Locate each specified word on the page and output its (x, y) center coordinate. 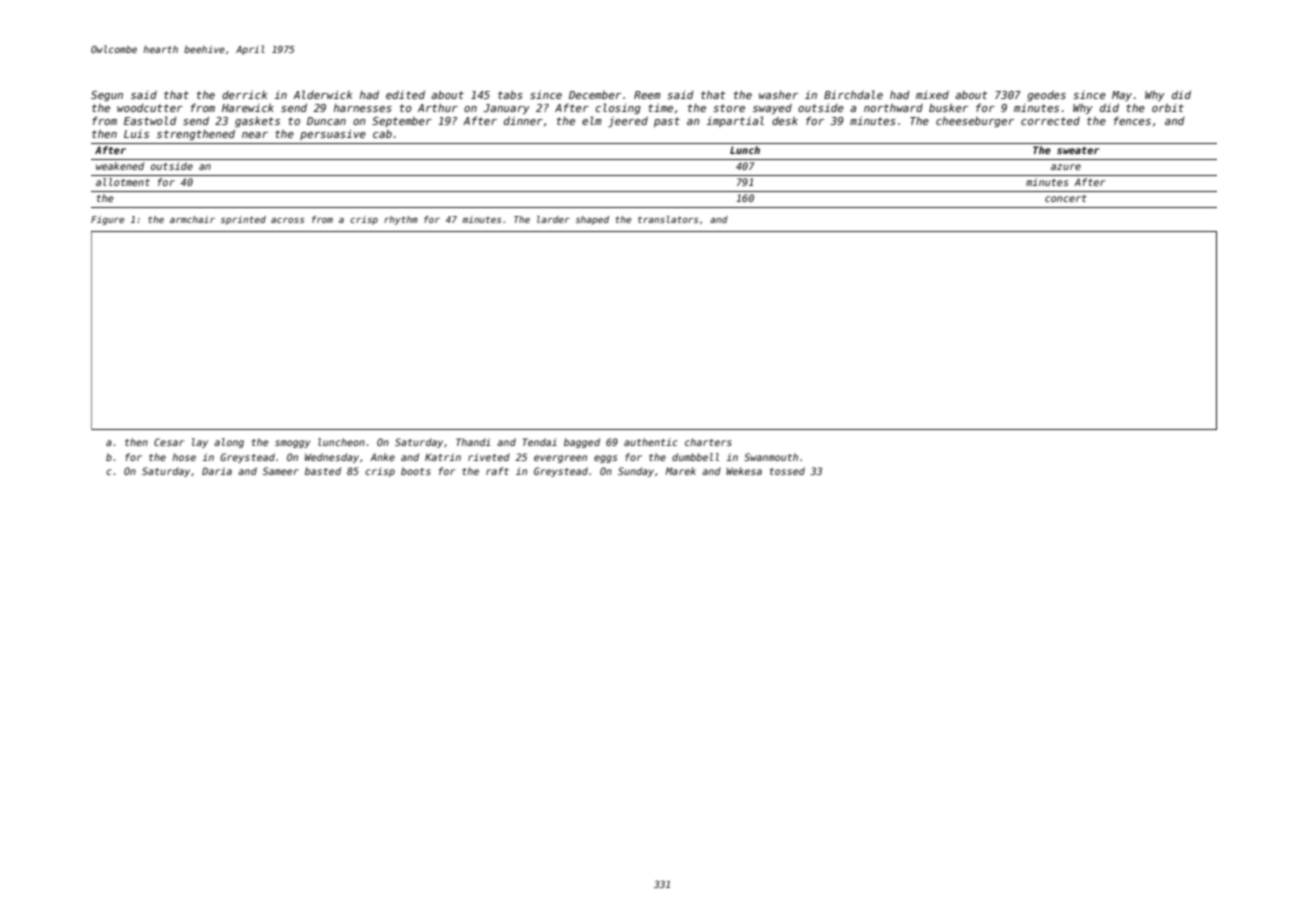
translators (668, 219)
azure (1066, 167)
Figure (107, 220)
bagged (582, 443)
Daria (217, 471)
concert (1066, 198)
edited (405, 94)
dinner (523, 120)
